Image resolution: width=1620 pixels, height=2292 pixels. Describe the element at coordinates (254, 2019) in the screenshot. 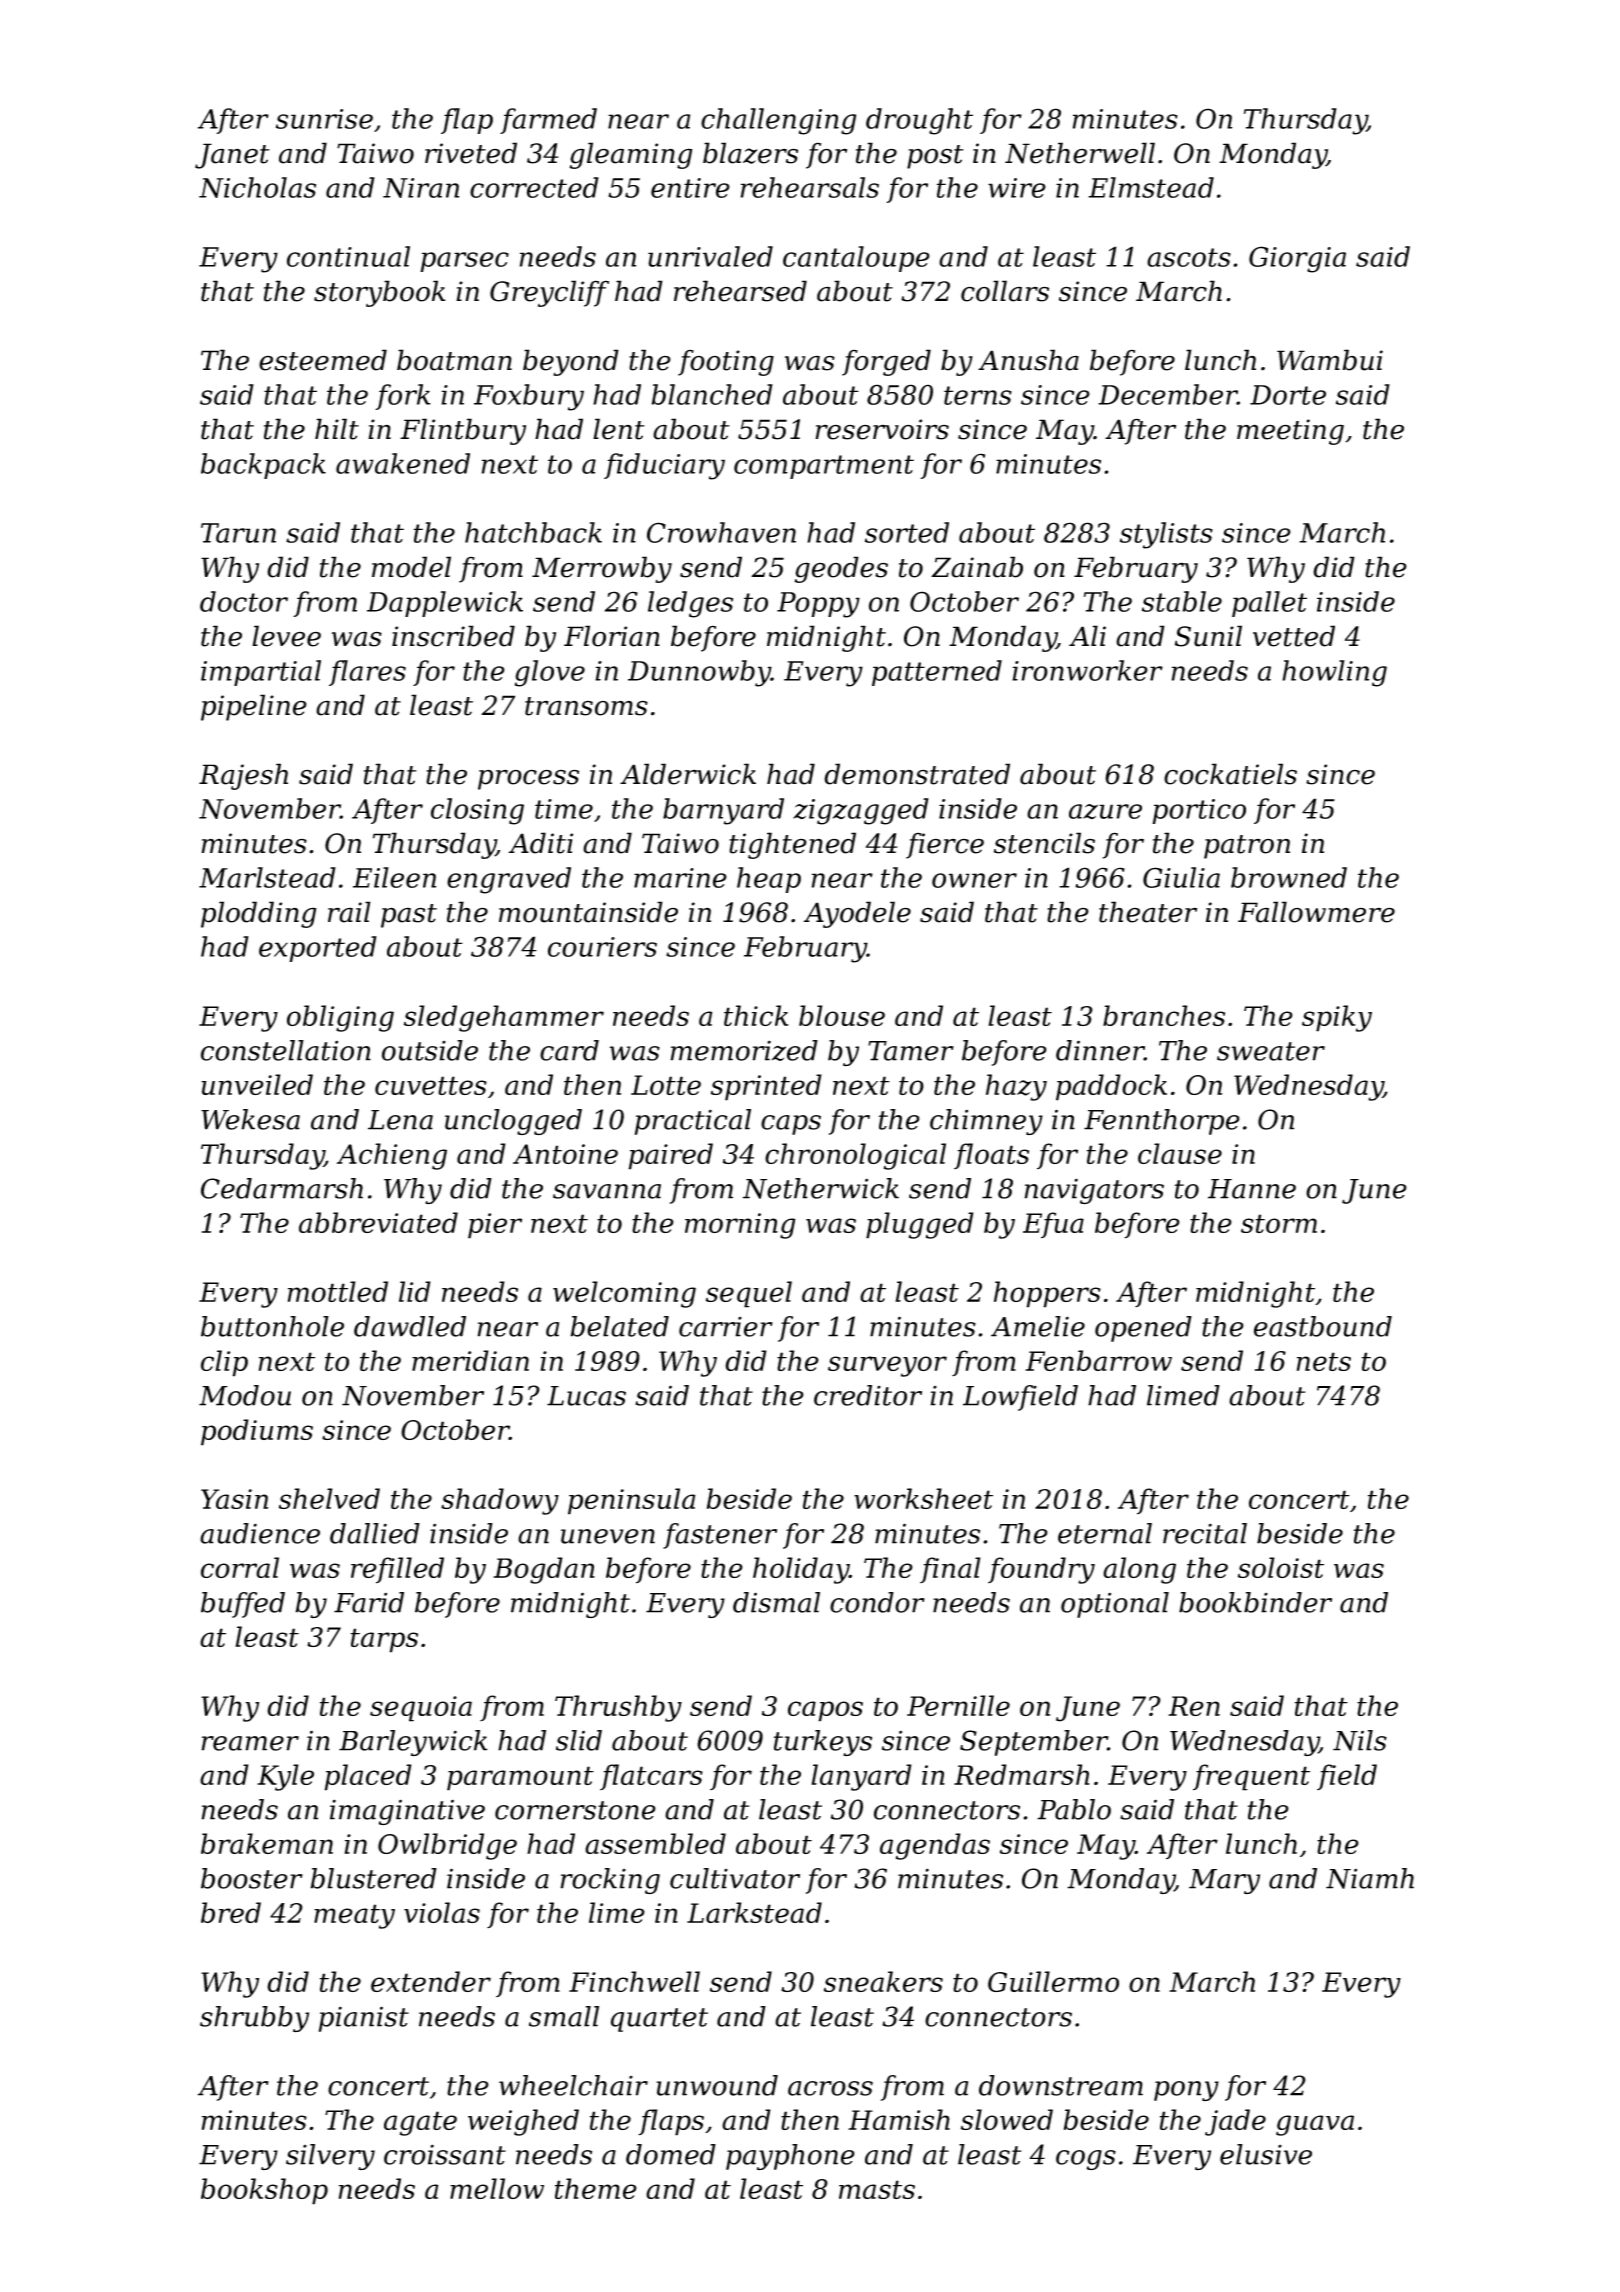

I see `shrubby` at that location.
